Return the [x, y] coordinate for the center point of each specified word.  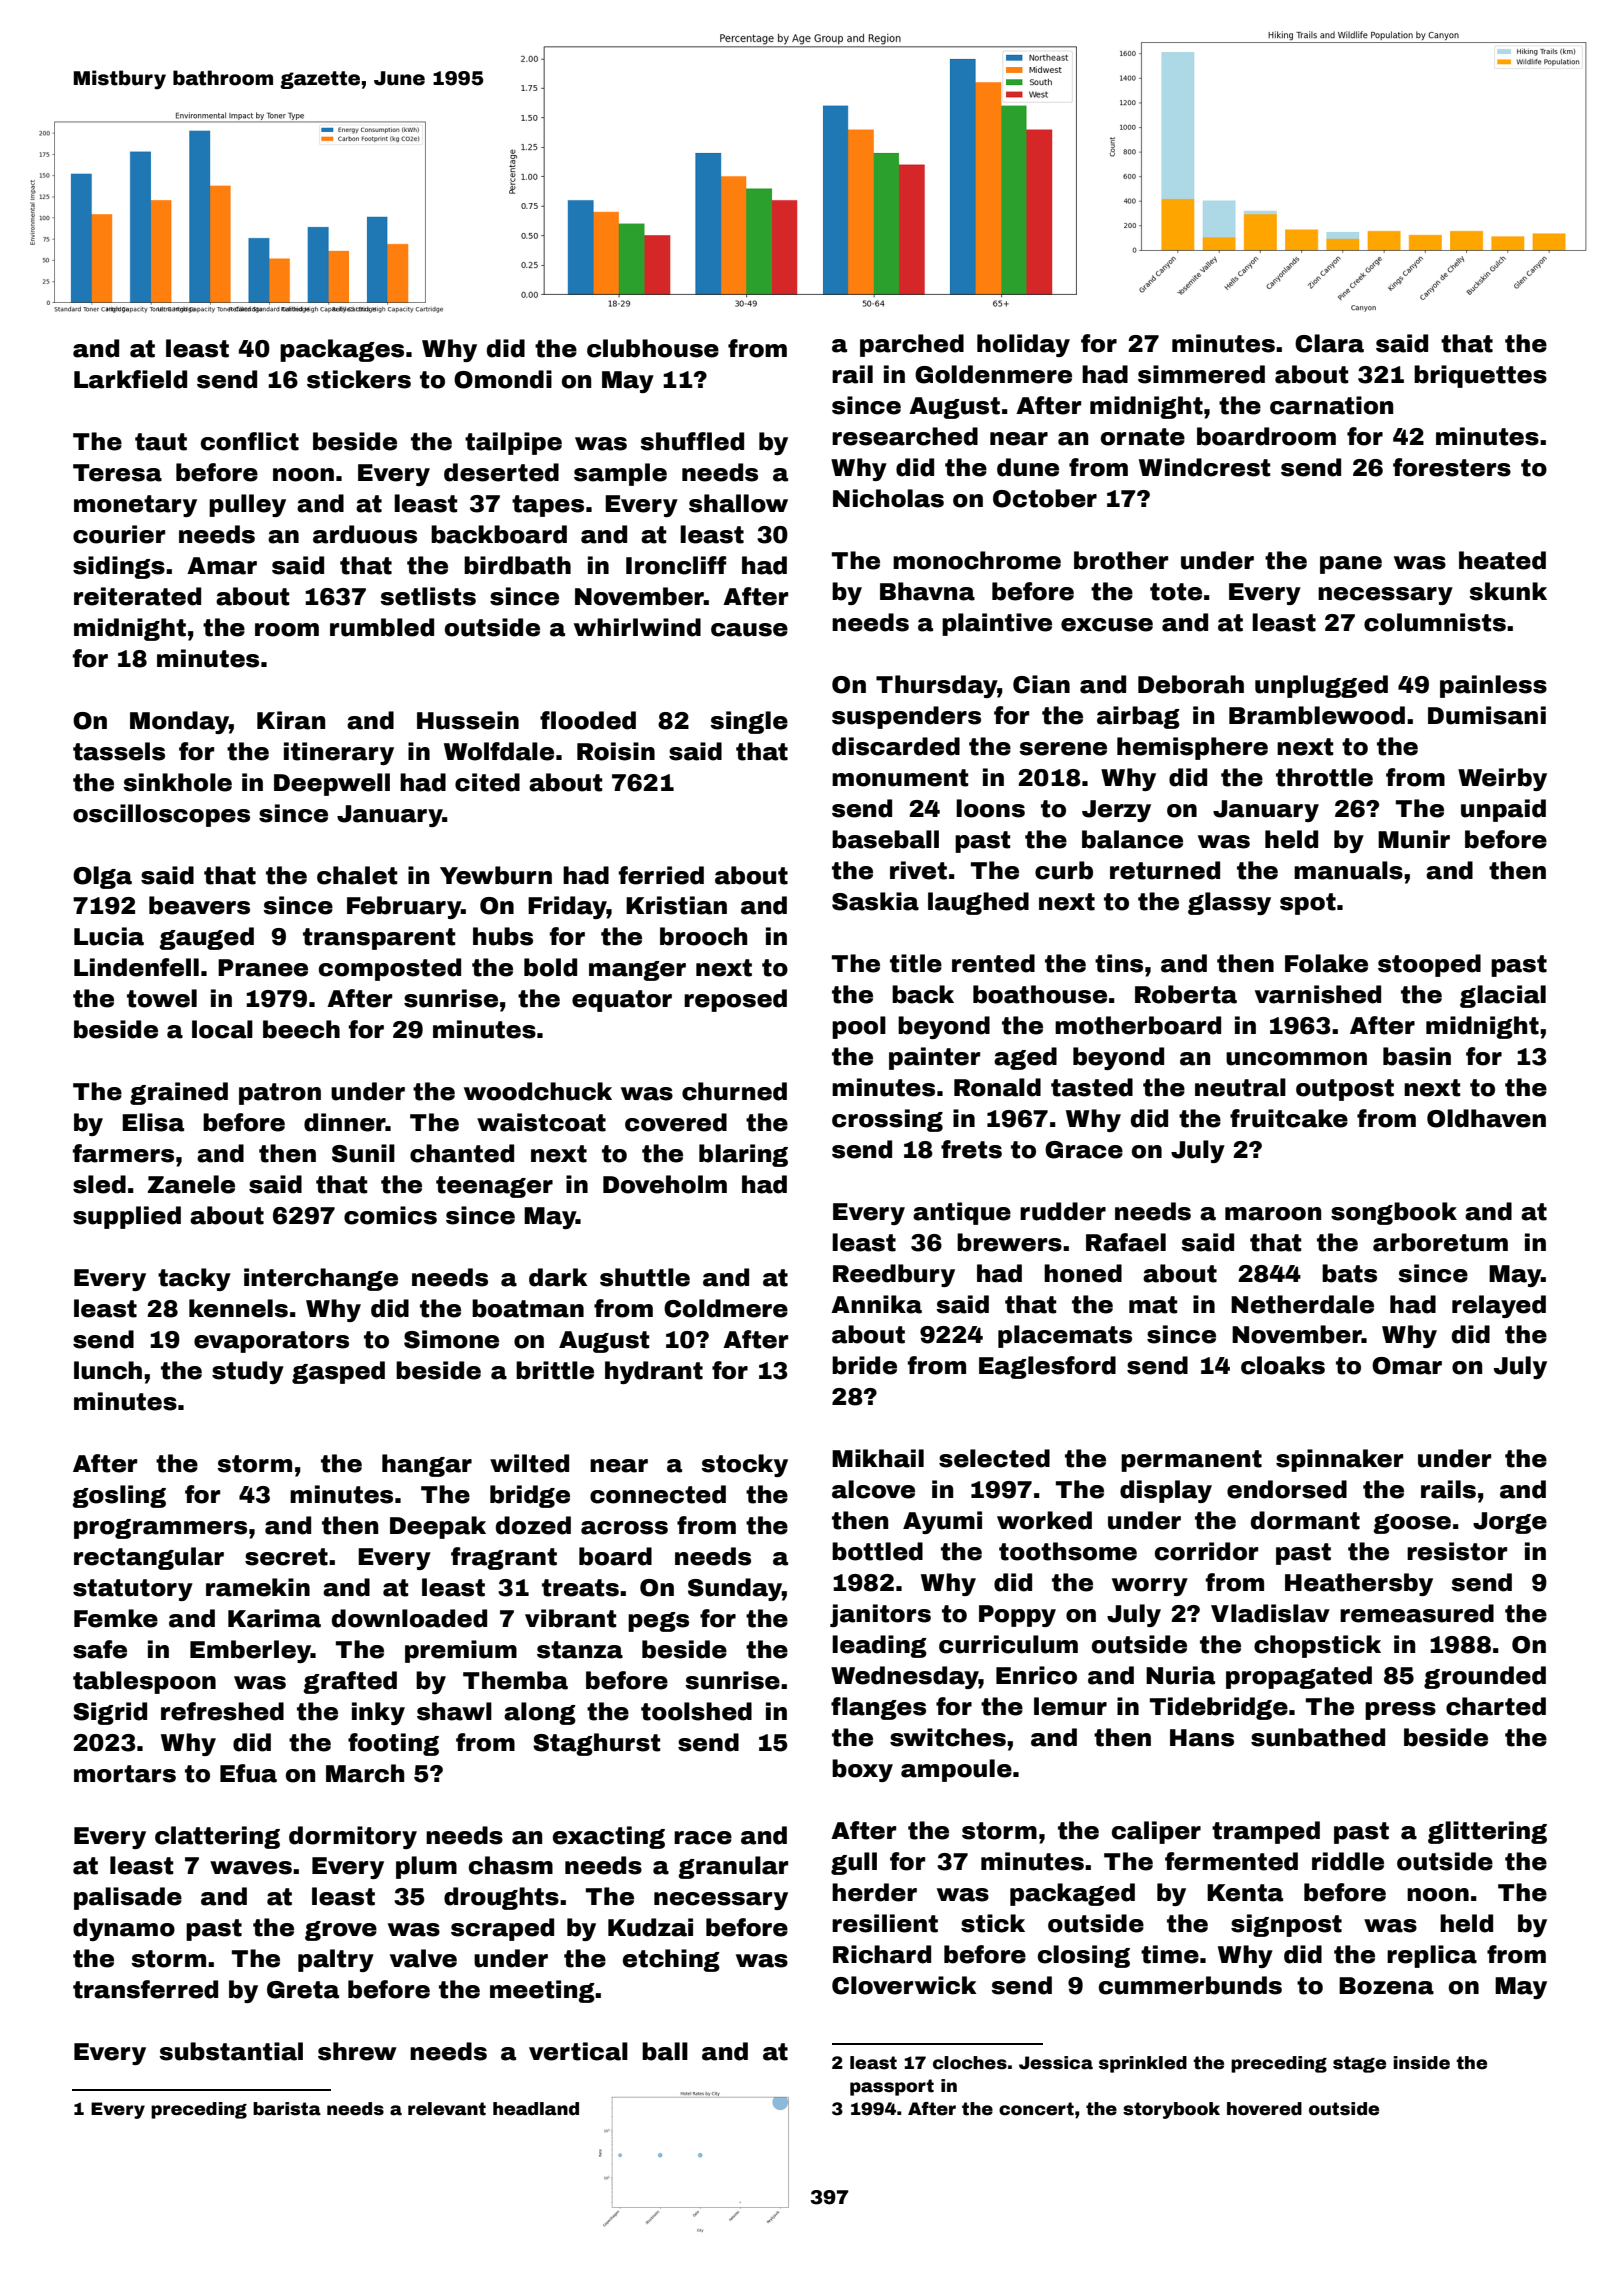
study [248, 1372]
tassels [119, 751]
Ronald [997, 1087]
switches [948, 1737]
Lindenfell [136, 967]
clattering [217, 1837]
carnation [1331, 405]
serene [1063, 749]
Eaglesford [1047, 1367]
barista [287, 2109]
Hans [1202, 1738]
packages [342, 350]
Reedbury [894, 1275]
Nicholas [888, 498]
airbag [1138, 717]
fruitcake [1289, 1118]
